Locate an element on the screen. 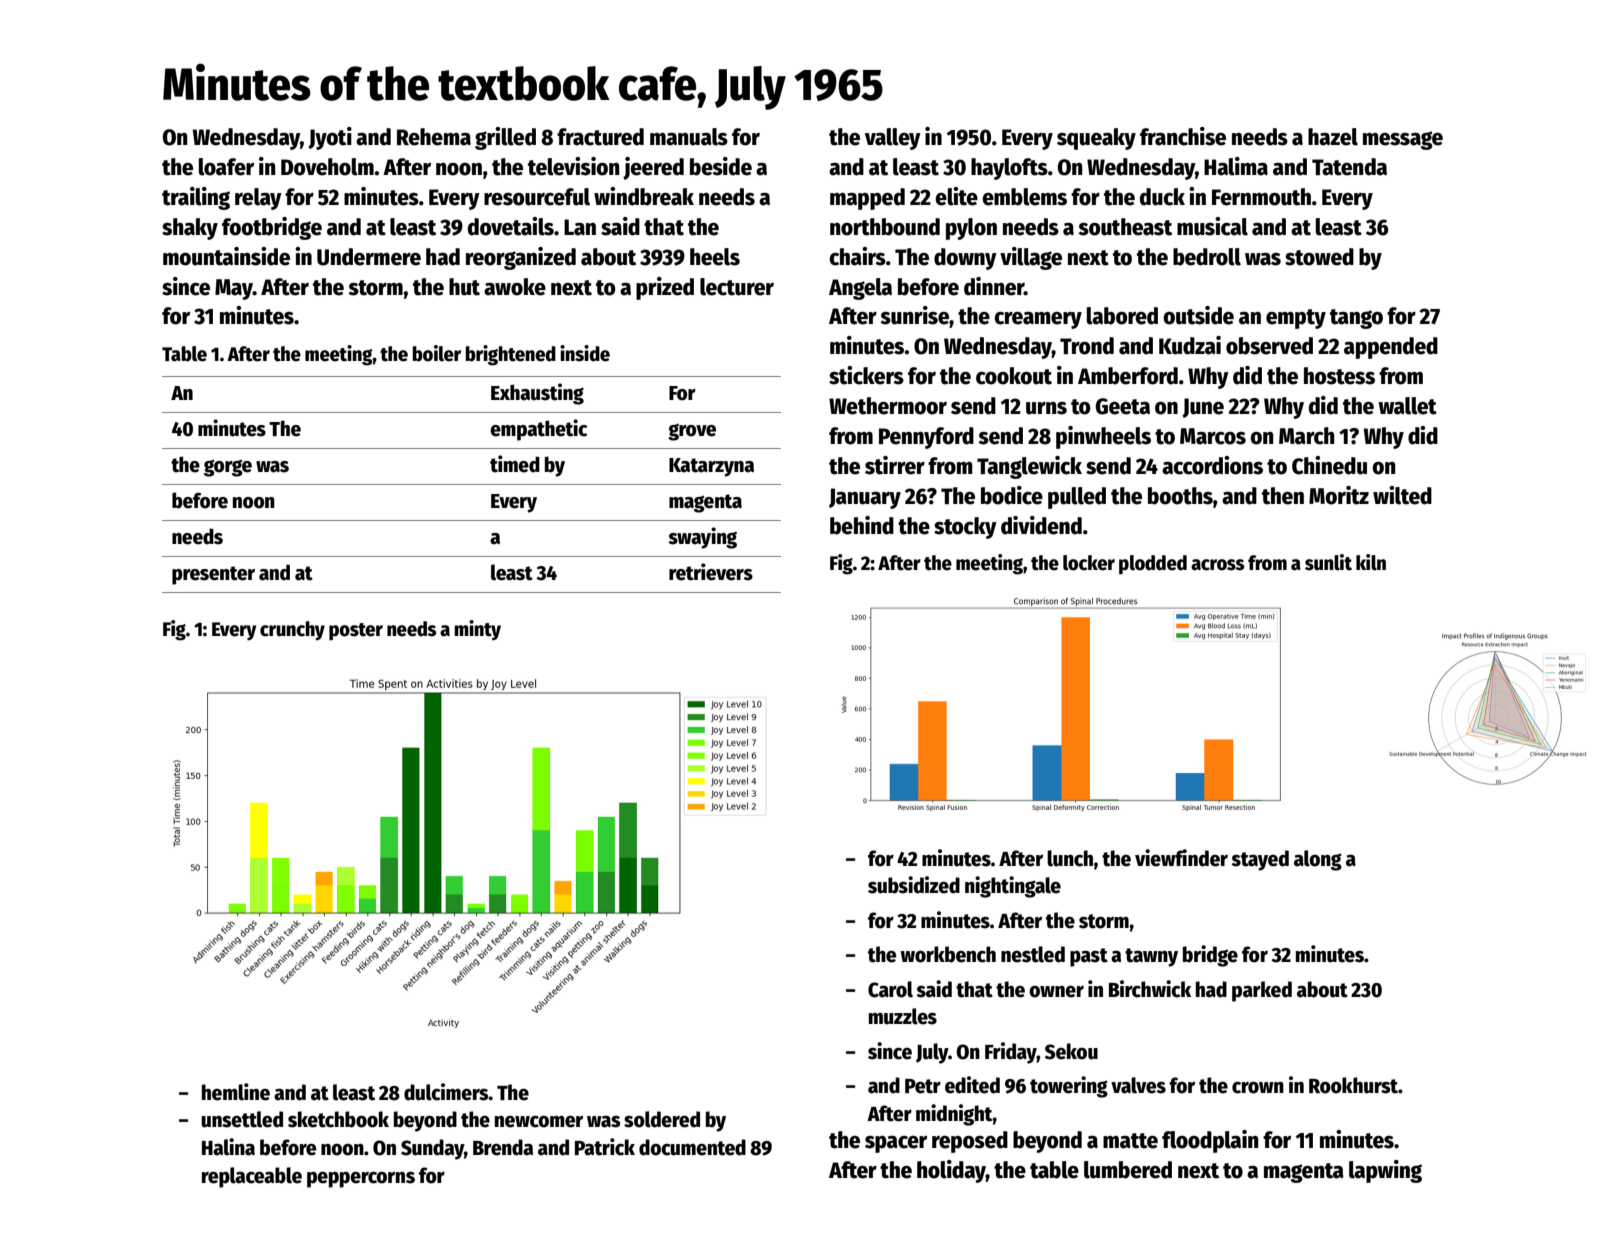 Image resolution: width=1610 pixels, height=1244 pixels. valley is located at coordinates (893, 139).
